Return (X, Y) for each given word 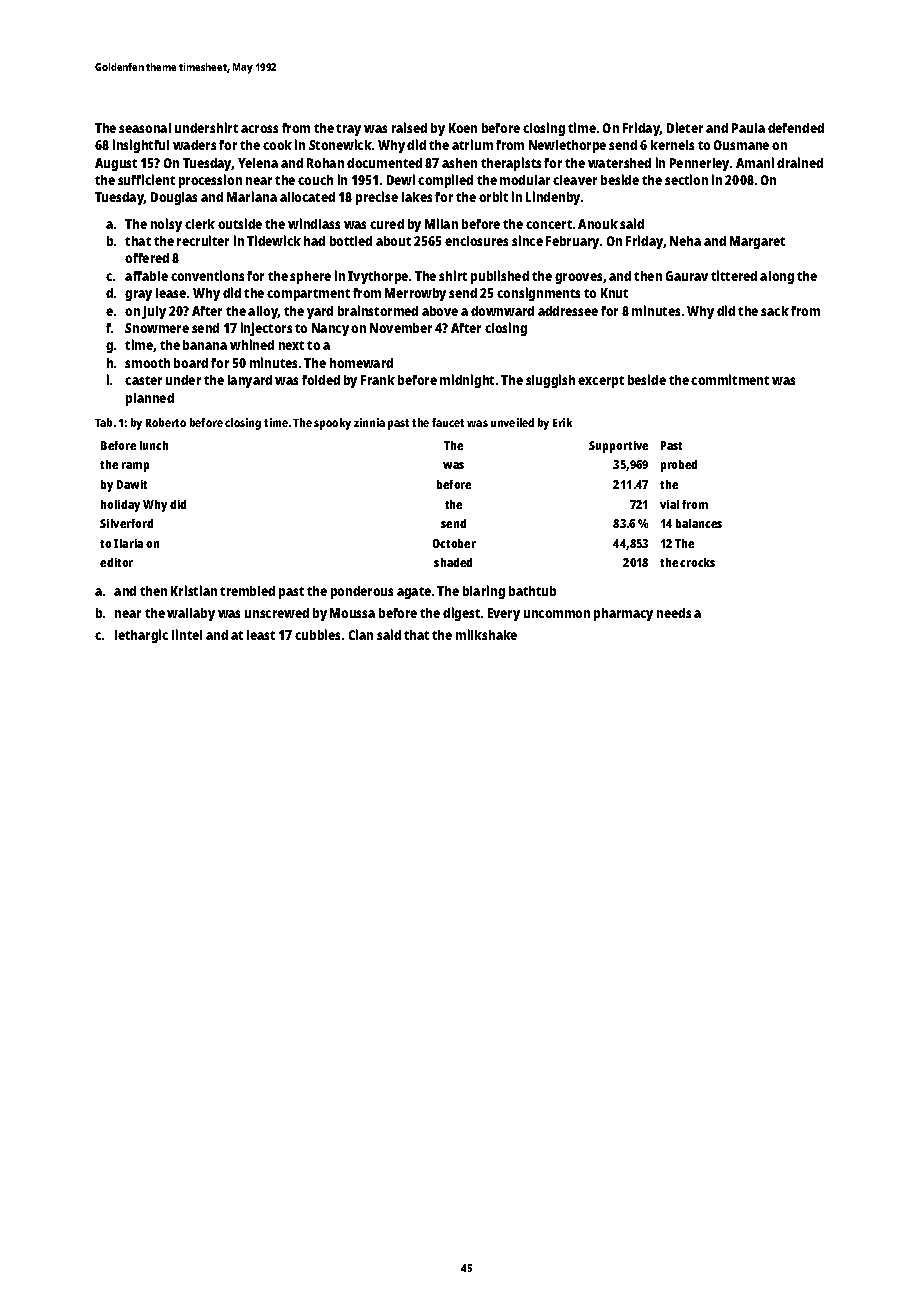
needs (674, 613)
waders (194, 145)
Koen (463, 128)
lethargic (141, 636)
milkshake (486, 634)
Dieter (685, 127)
